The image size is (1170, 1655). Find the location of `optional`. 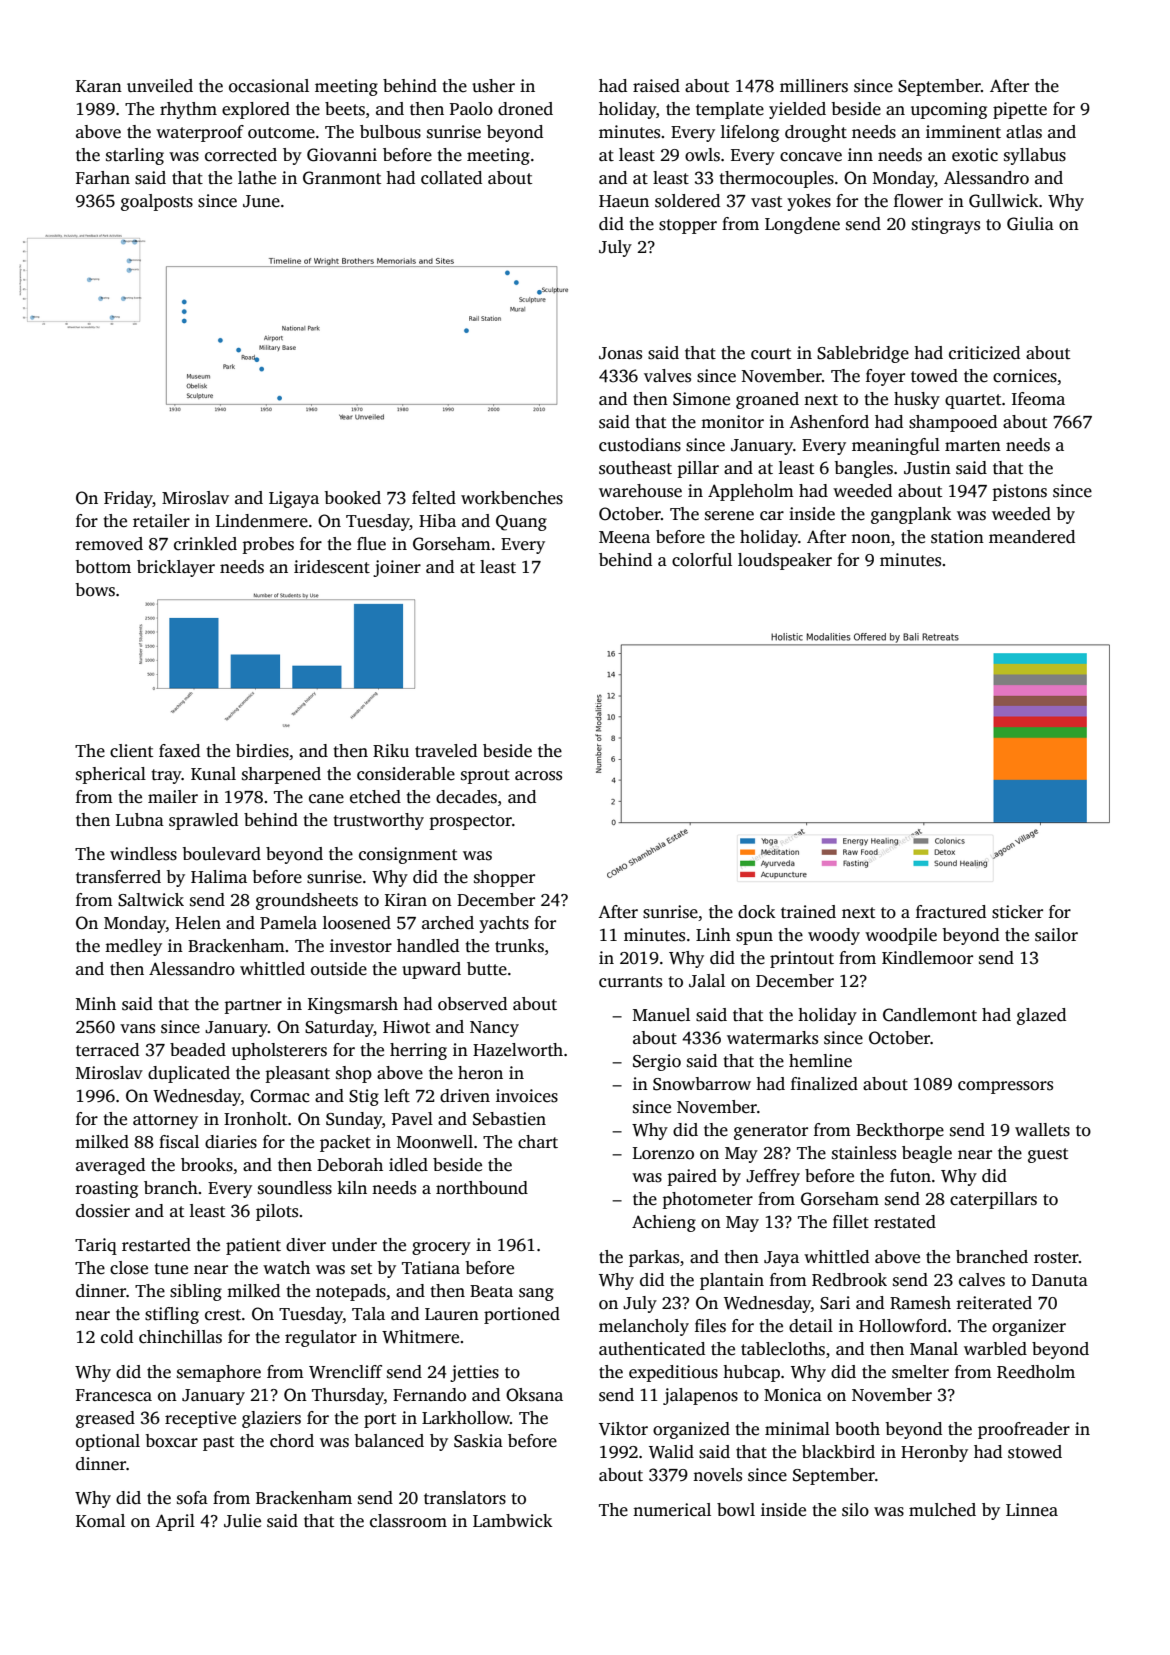

optional is located at coordinates (108, 1442).
